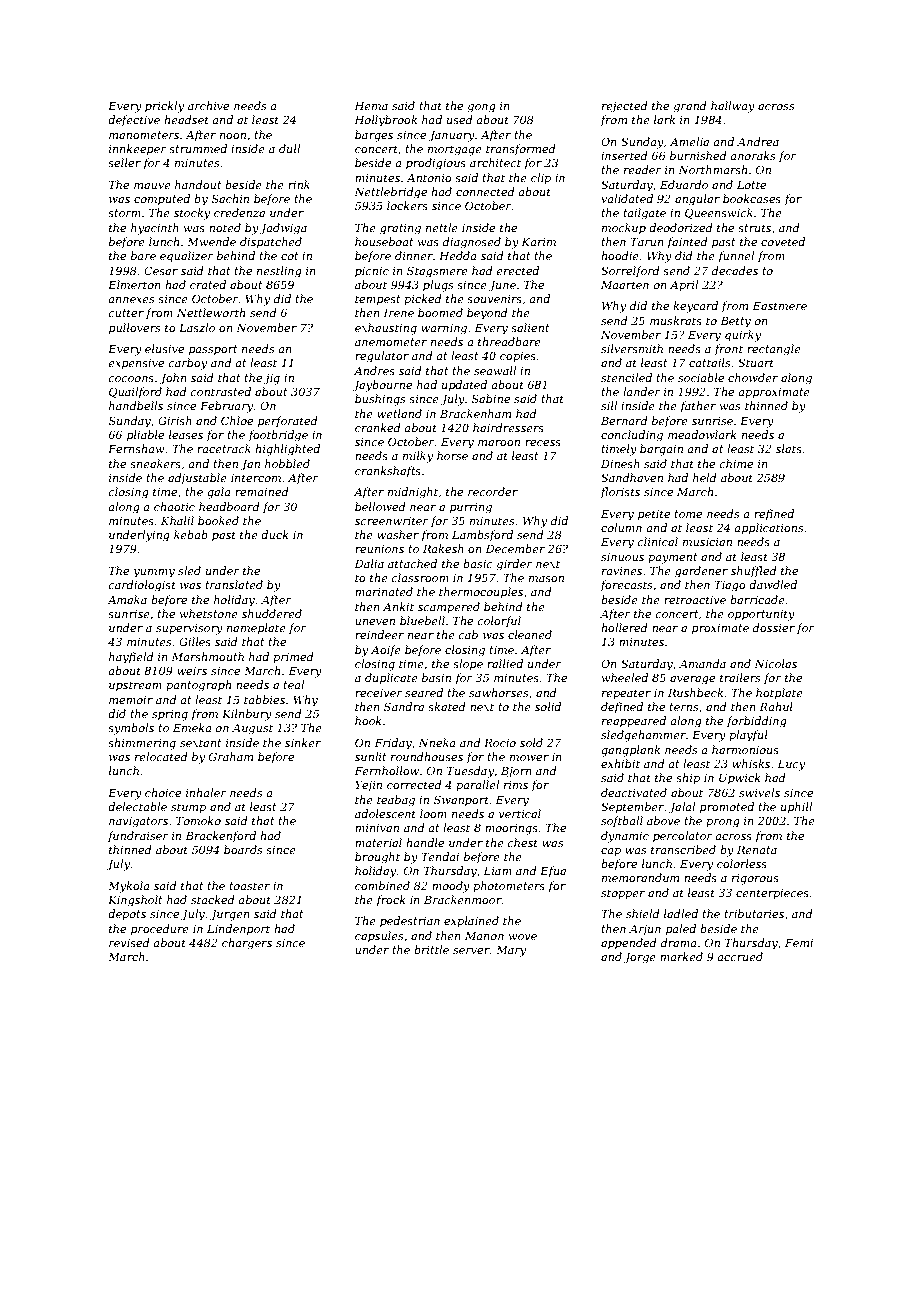  I want to click on stump, so click(188, 808).
